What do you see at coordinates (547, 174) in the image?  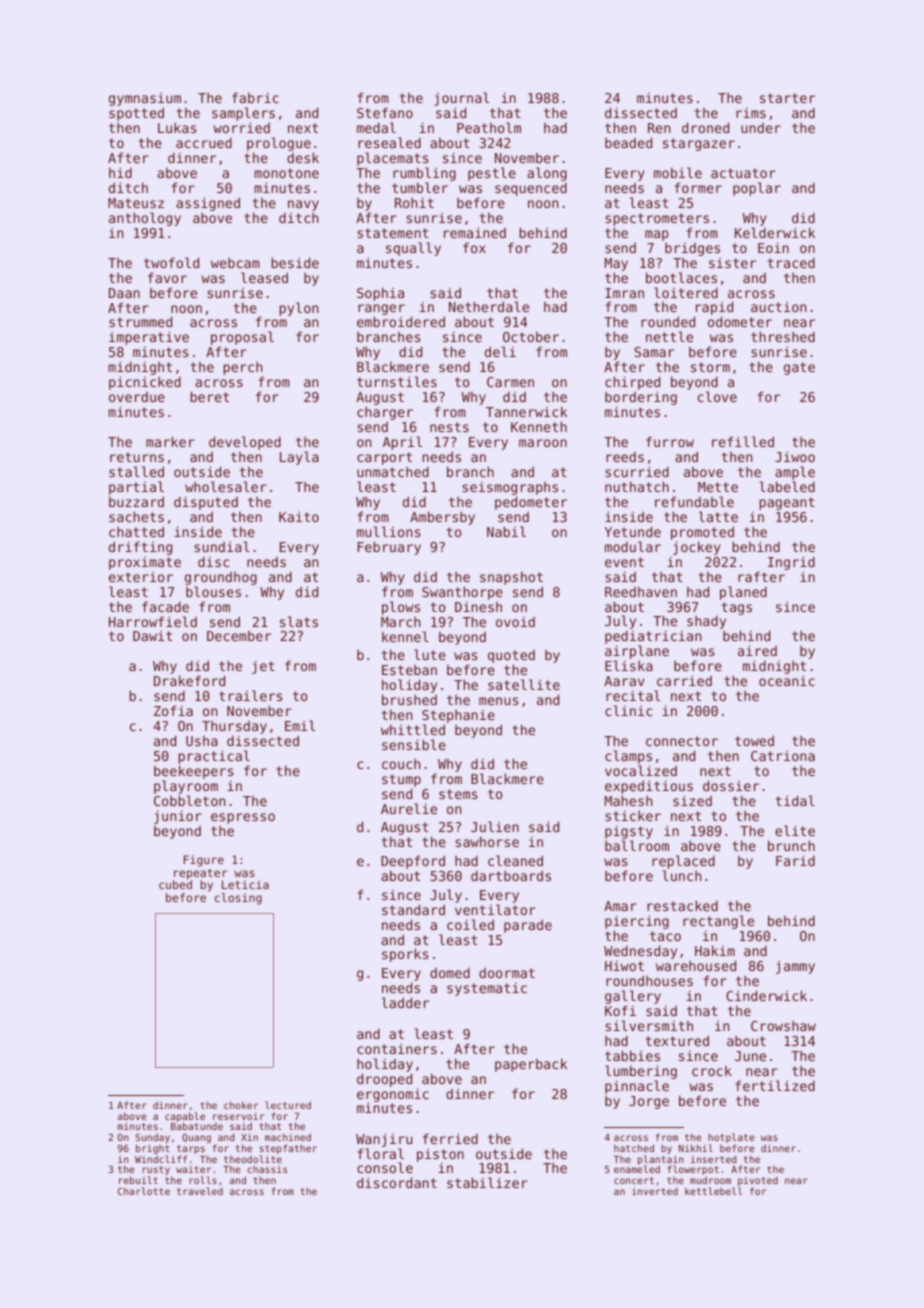 I see `along` at bounding box center [547, 174].
